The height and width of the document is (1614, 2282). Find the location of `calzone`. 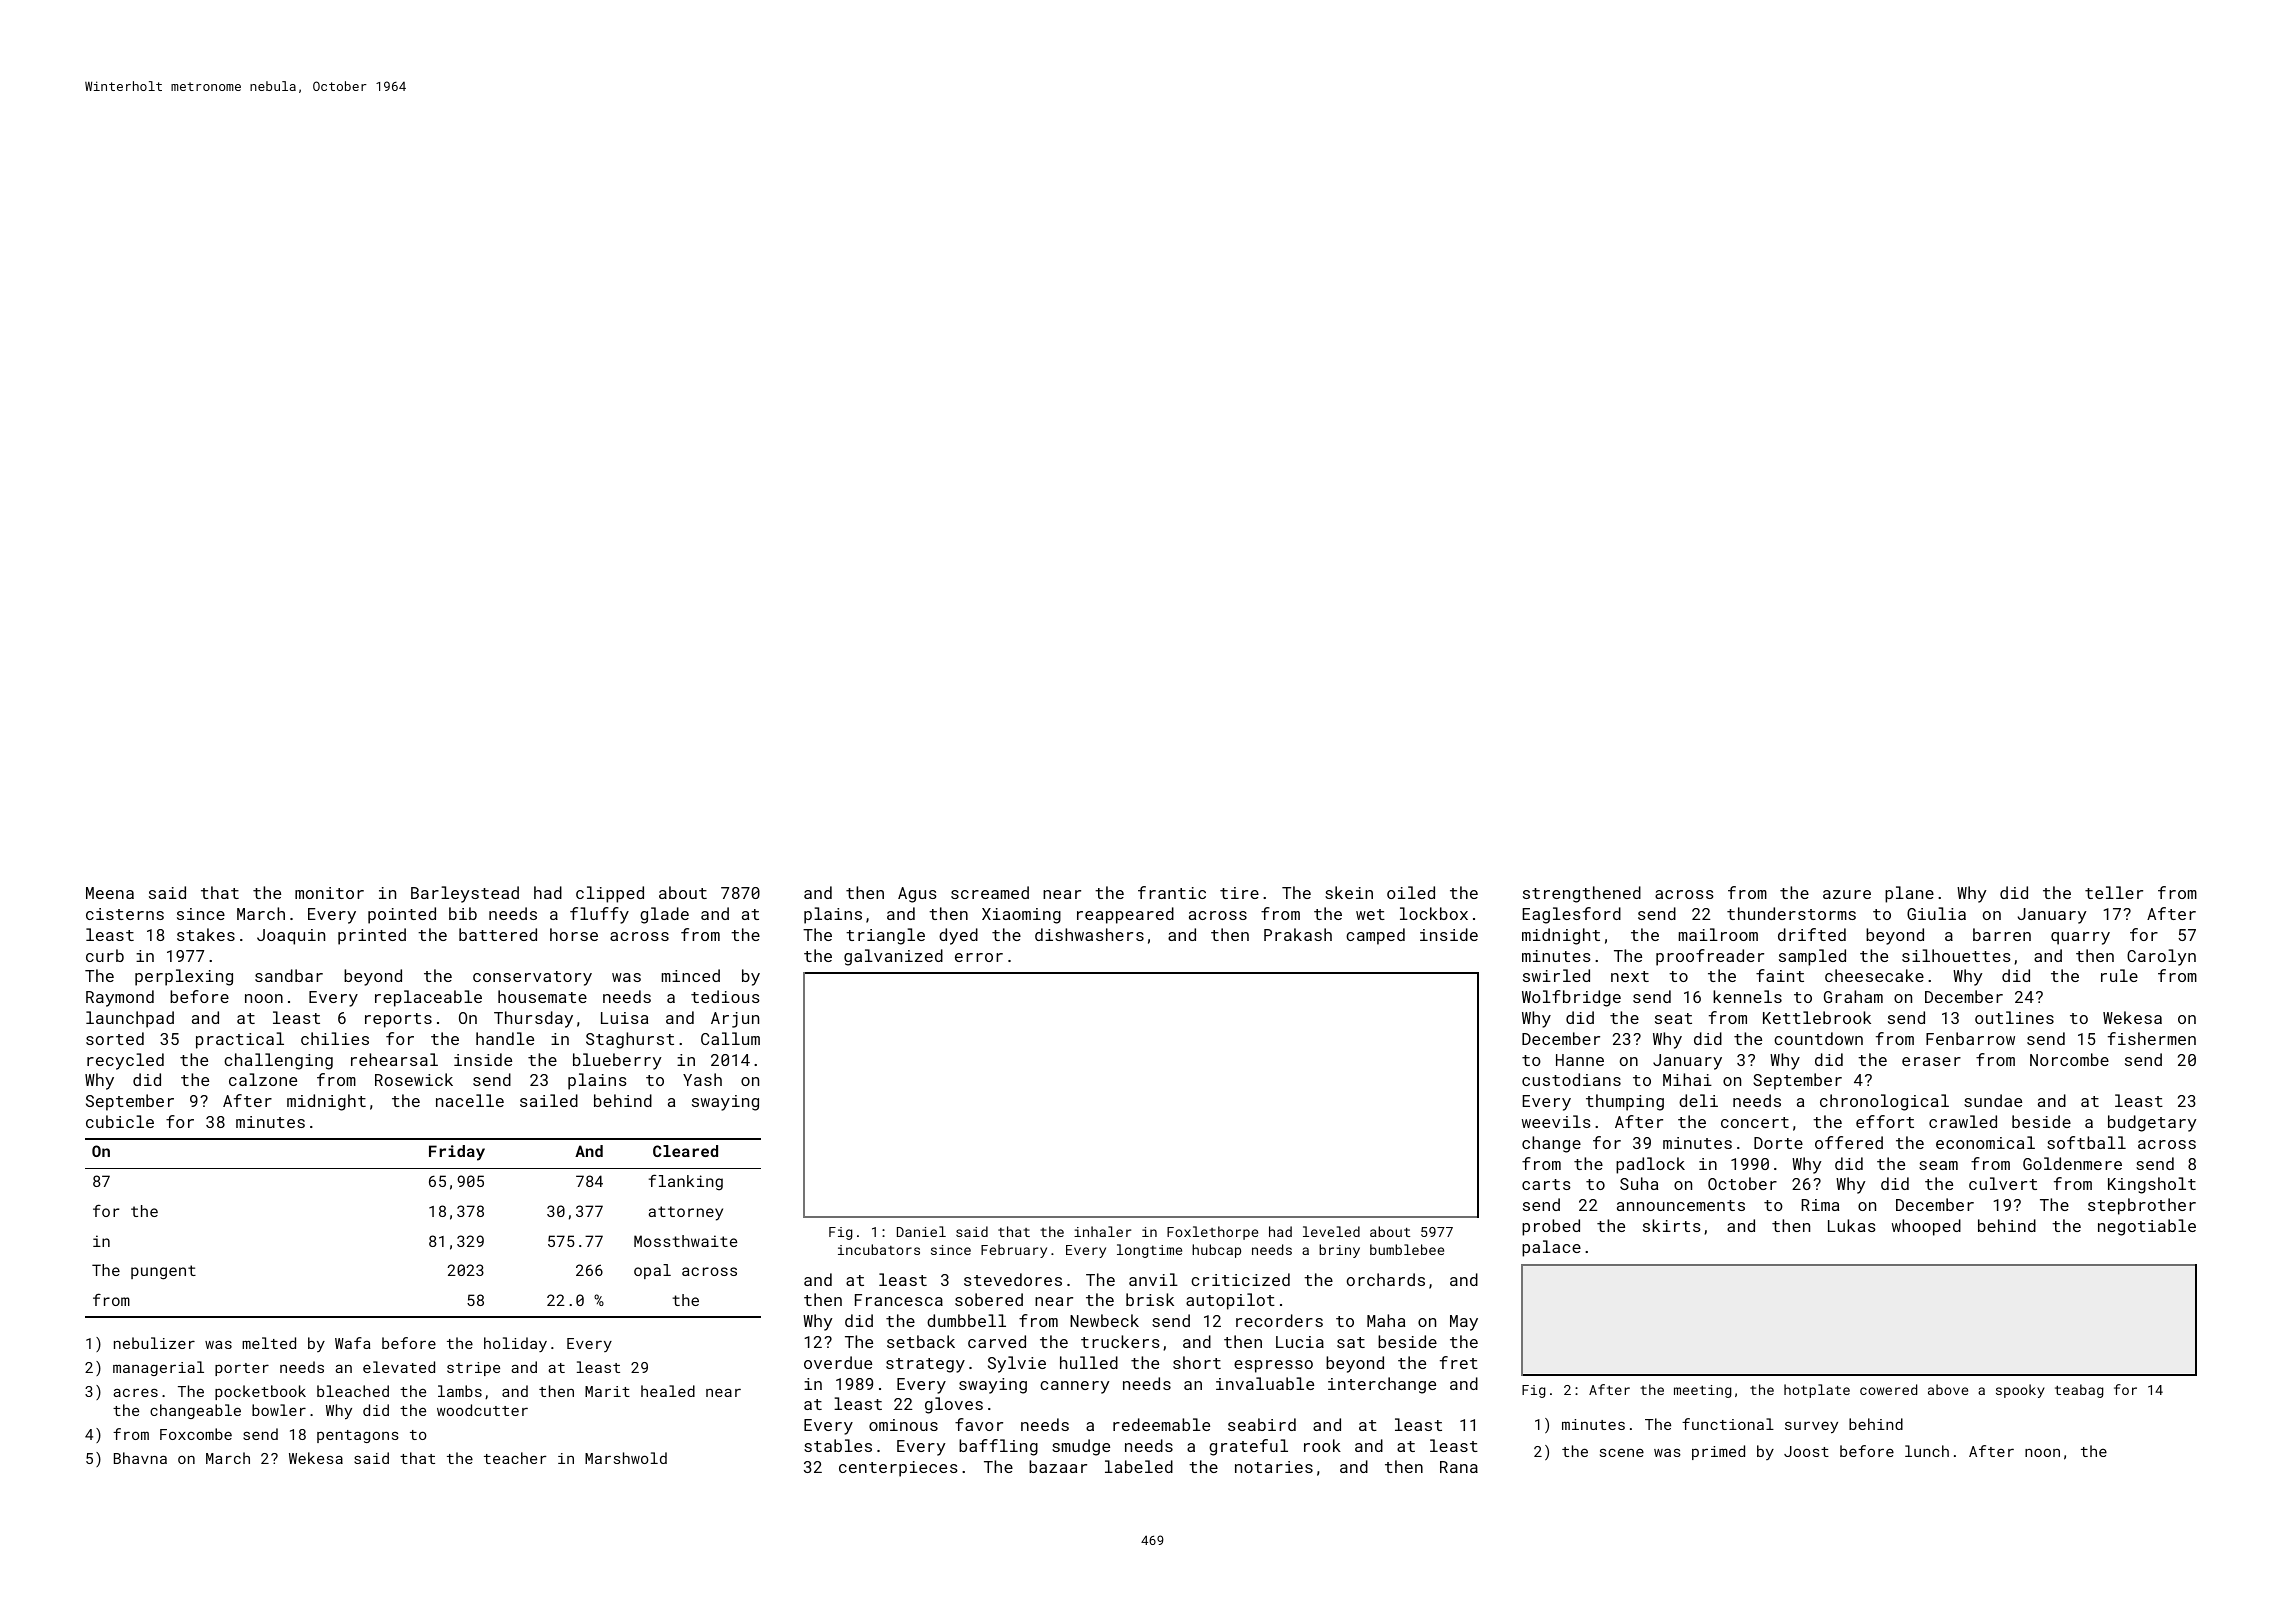

calzone is located at coordinates (263, 1079).
